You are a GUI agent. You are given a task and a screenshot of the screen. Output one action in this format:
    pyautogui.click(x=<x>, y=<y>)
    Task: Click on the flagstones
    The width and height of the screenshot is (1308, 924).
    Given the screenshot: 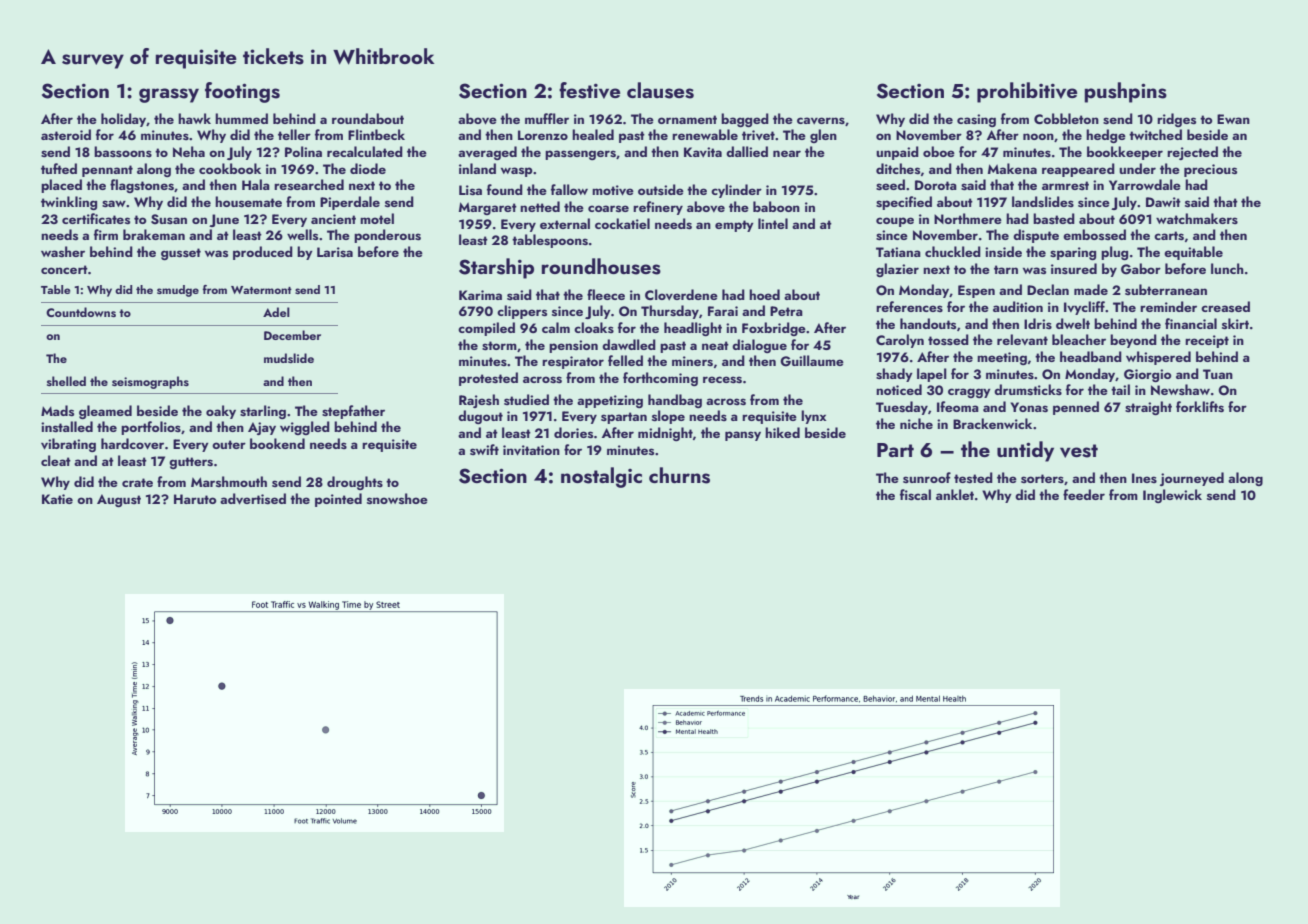 What is the action you would take?
    pyautogui.click(x=142, y=186)
